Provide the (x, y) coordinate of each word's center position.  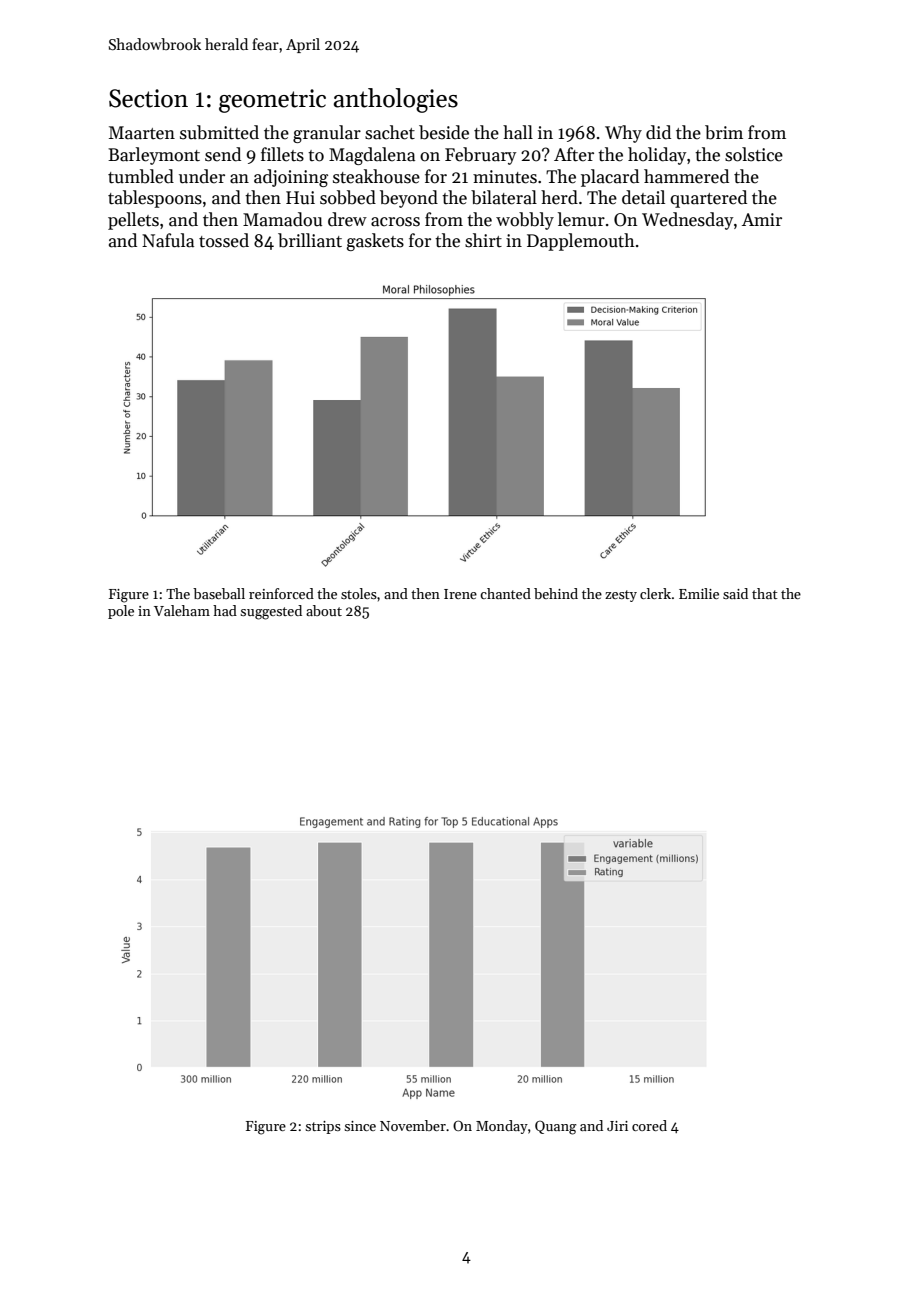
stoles (359, 593)
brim (724, 132)
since (360, 1126)
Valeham (182, 610)
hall (518, 132)
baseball (219, 593)
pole (121, 612)
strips (323, 1127)
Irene (460, 594)
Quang (555, 1127)
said (735, 593)
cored (649, 1125)
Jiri (617, 1126)
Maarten (142, 133)
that (765, 593)
